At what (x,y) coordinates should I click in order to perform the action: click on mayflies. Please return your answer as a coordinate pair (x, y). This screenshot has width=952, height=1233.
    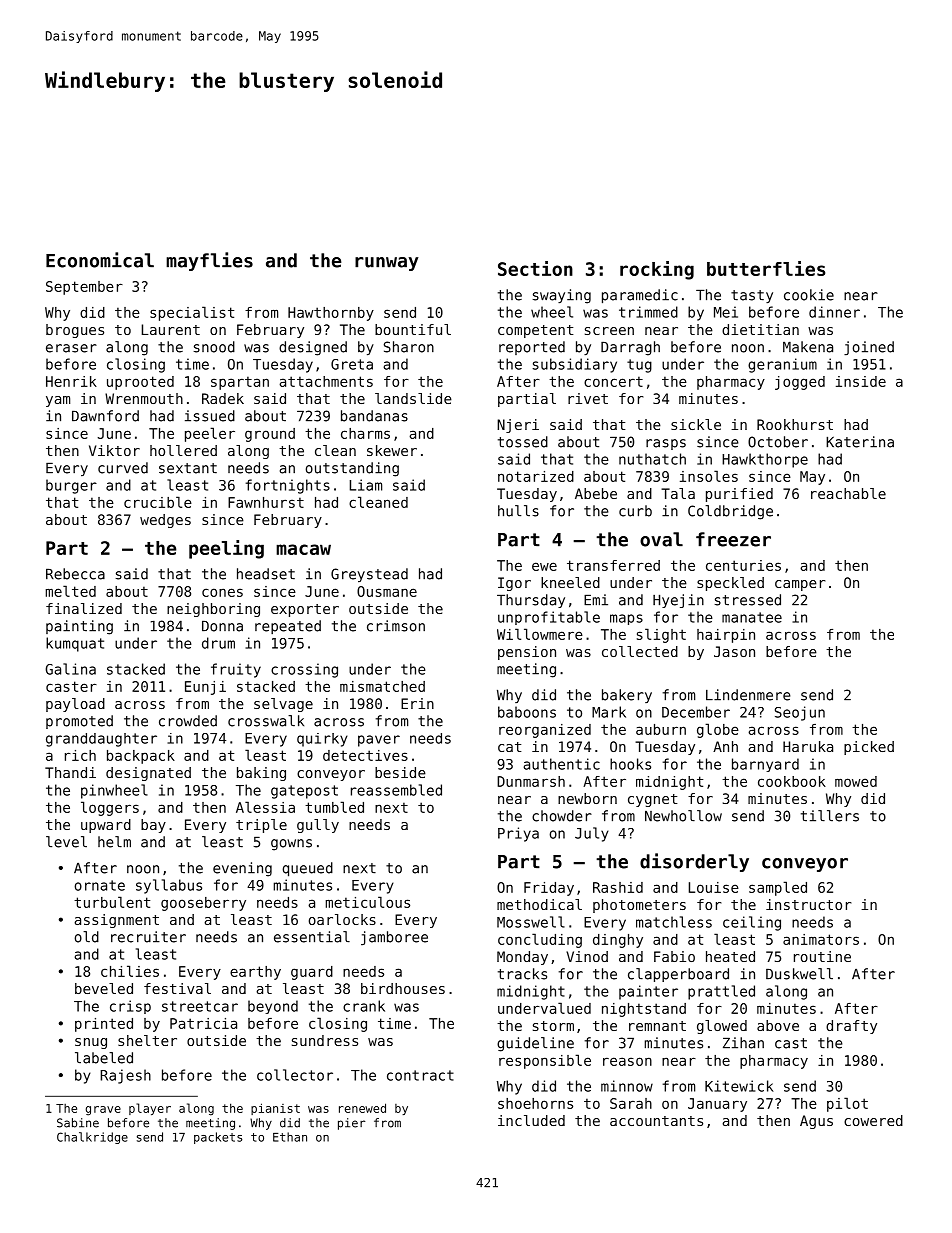
    Looking at the image, I should click on (209, 261).
